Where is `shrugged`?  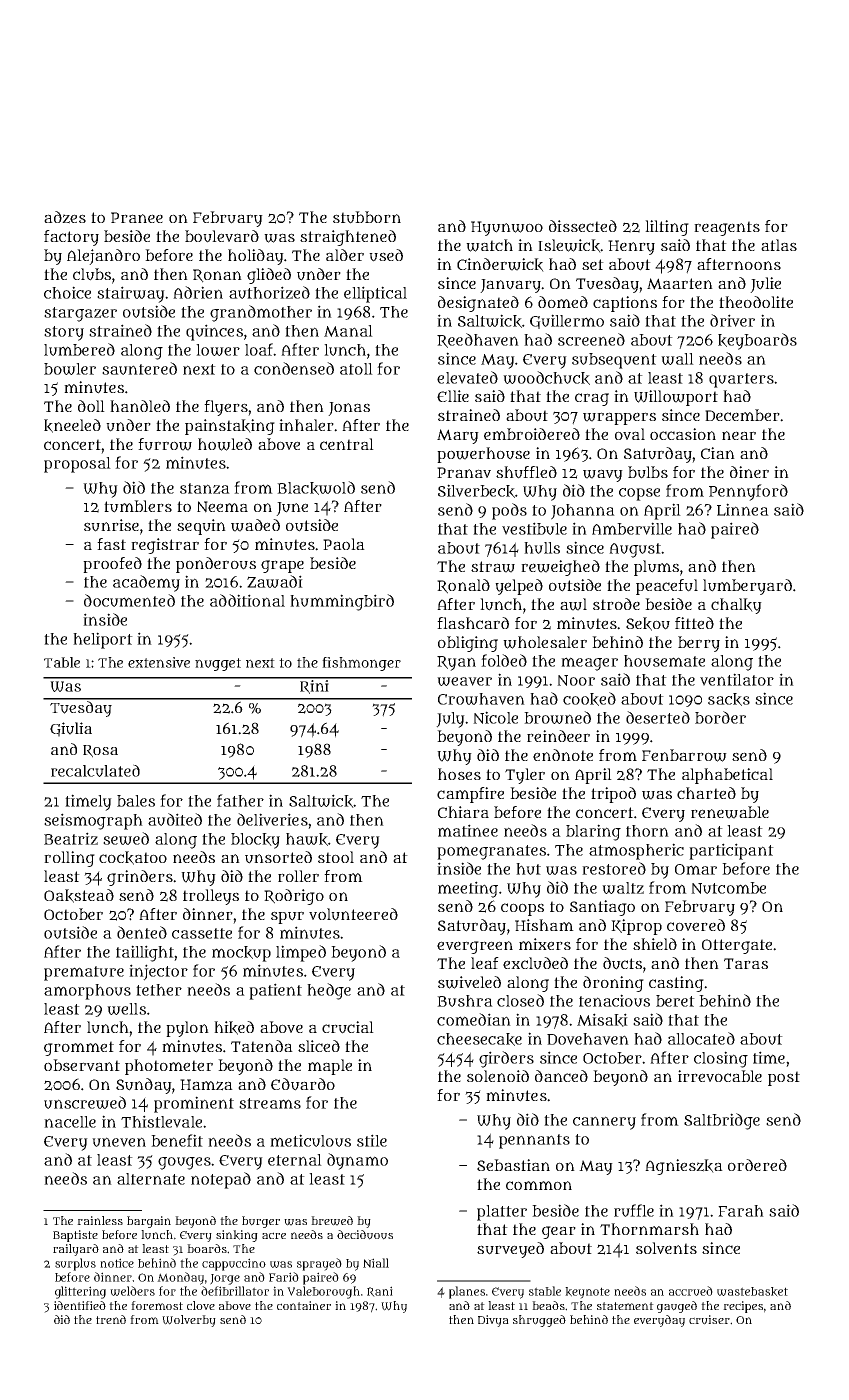
shrugged is located at coordinates (539, 1321).
